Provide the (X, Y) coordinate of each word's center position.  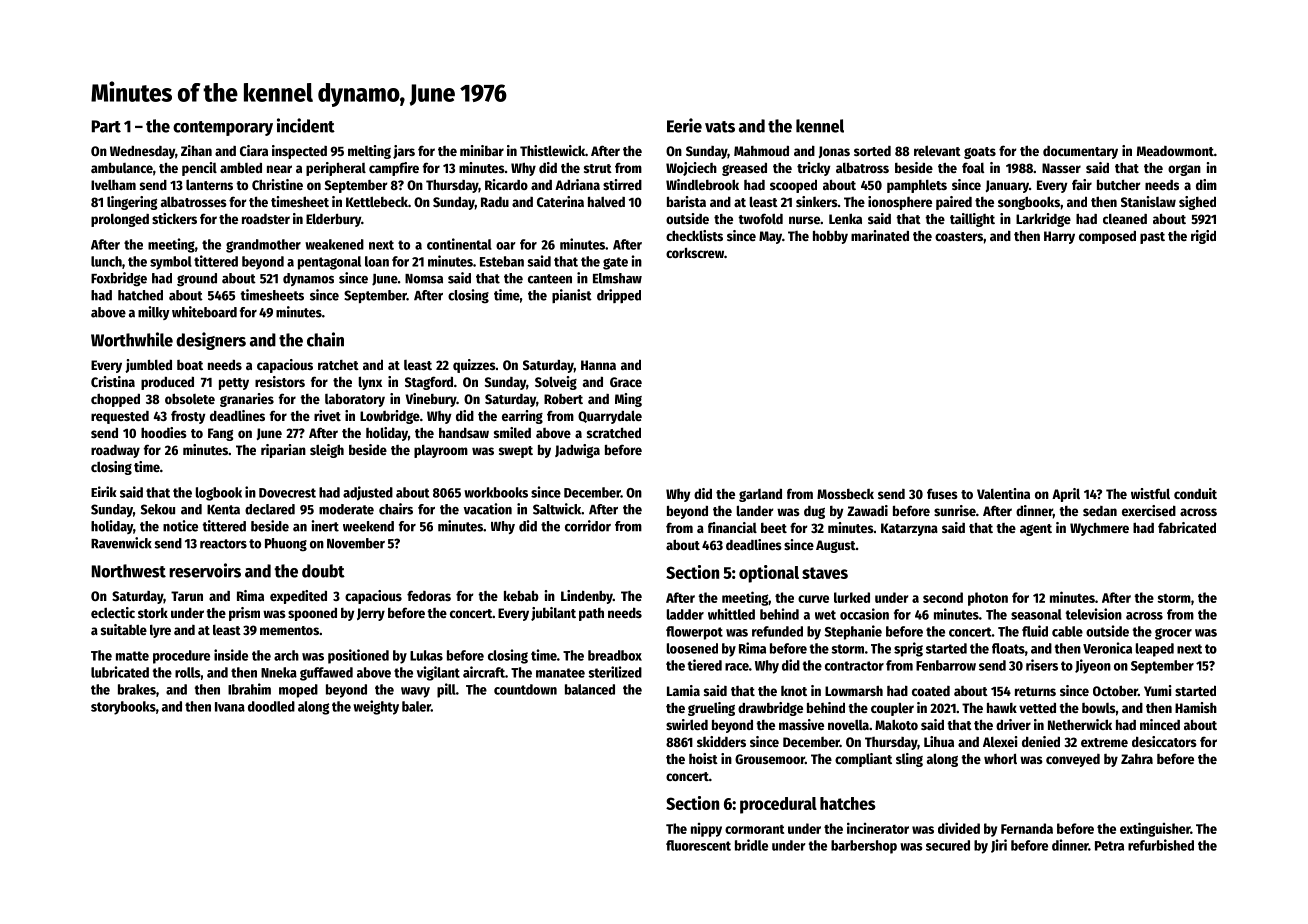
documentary (1080, 152)
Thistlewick (552, 150)
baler (416, 706)
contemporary (223, 128)
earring (522, 417)
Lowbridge (390, 417)
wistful (1150, 493)
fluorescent (698, 845)
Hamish (1196, 707)
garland (760, 495)
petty (234, 384)
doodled (271, 706)
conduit (1195, 493)
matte (132, 656)
